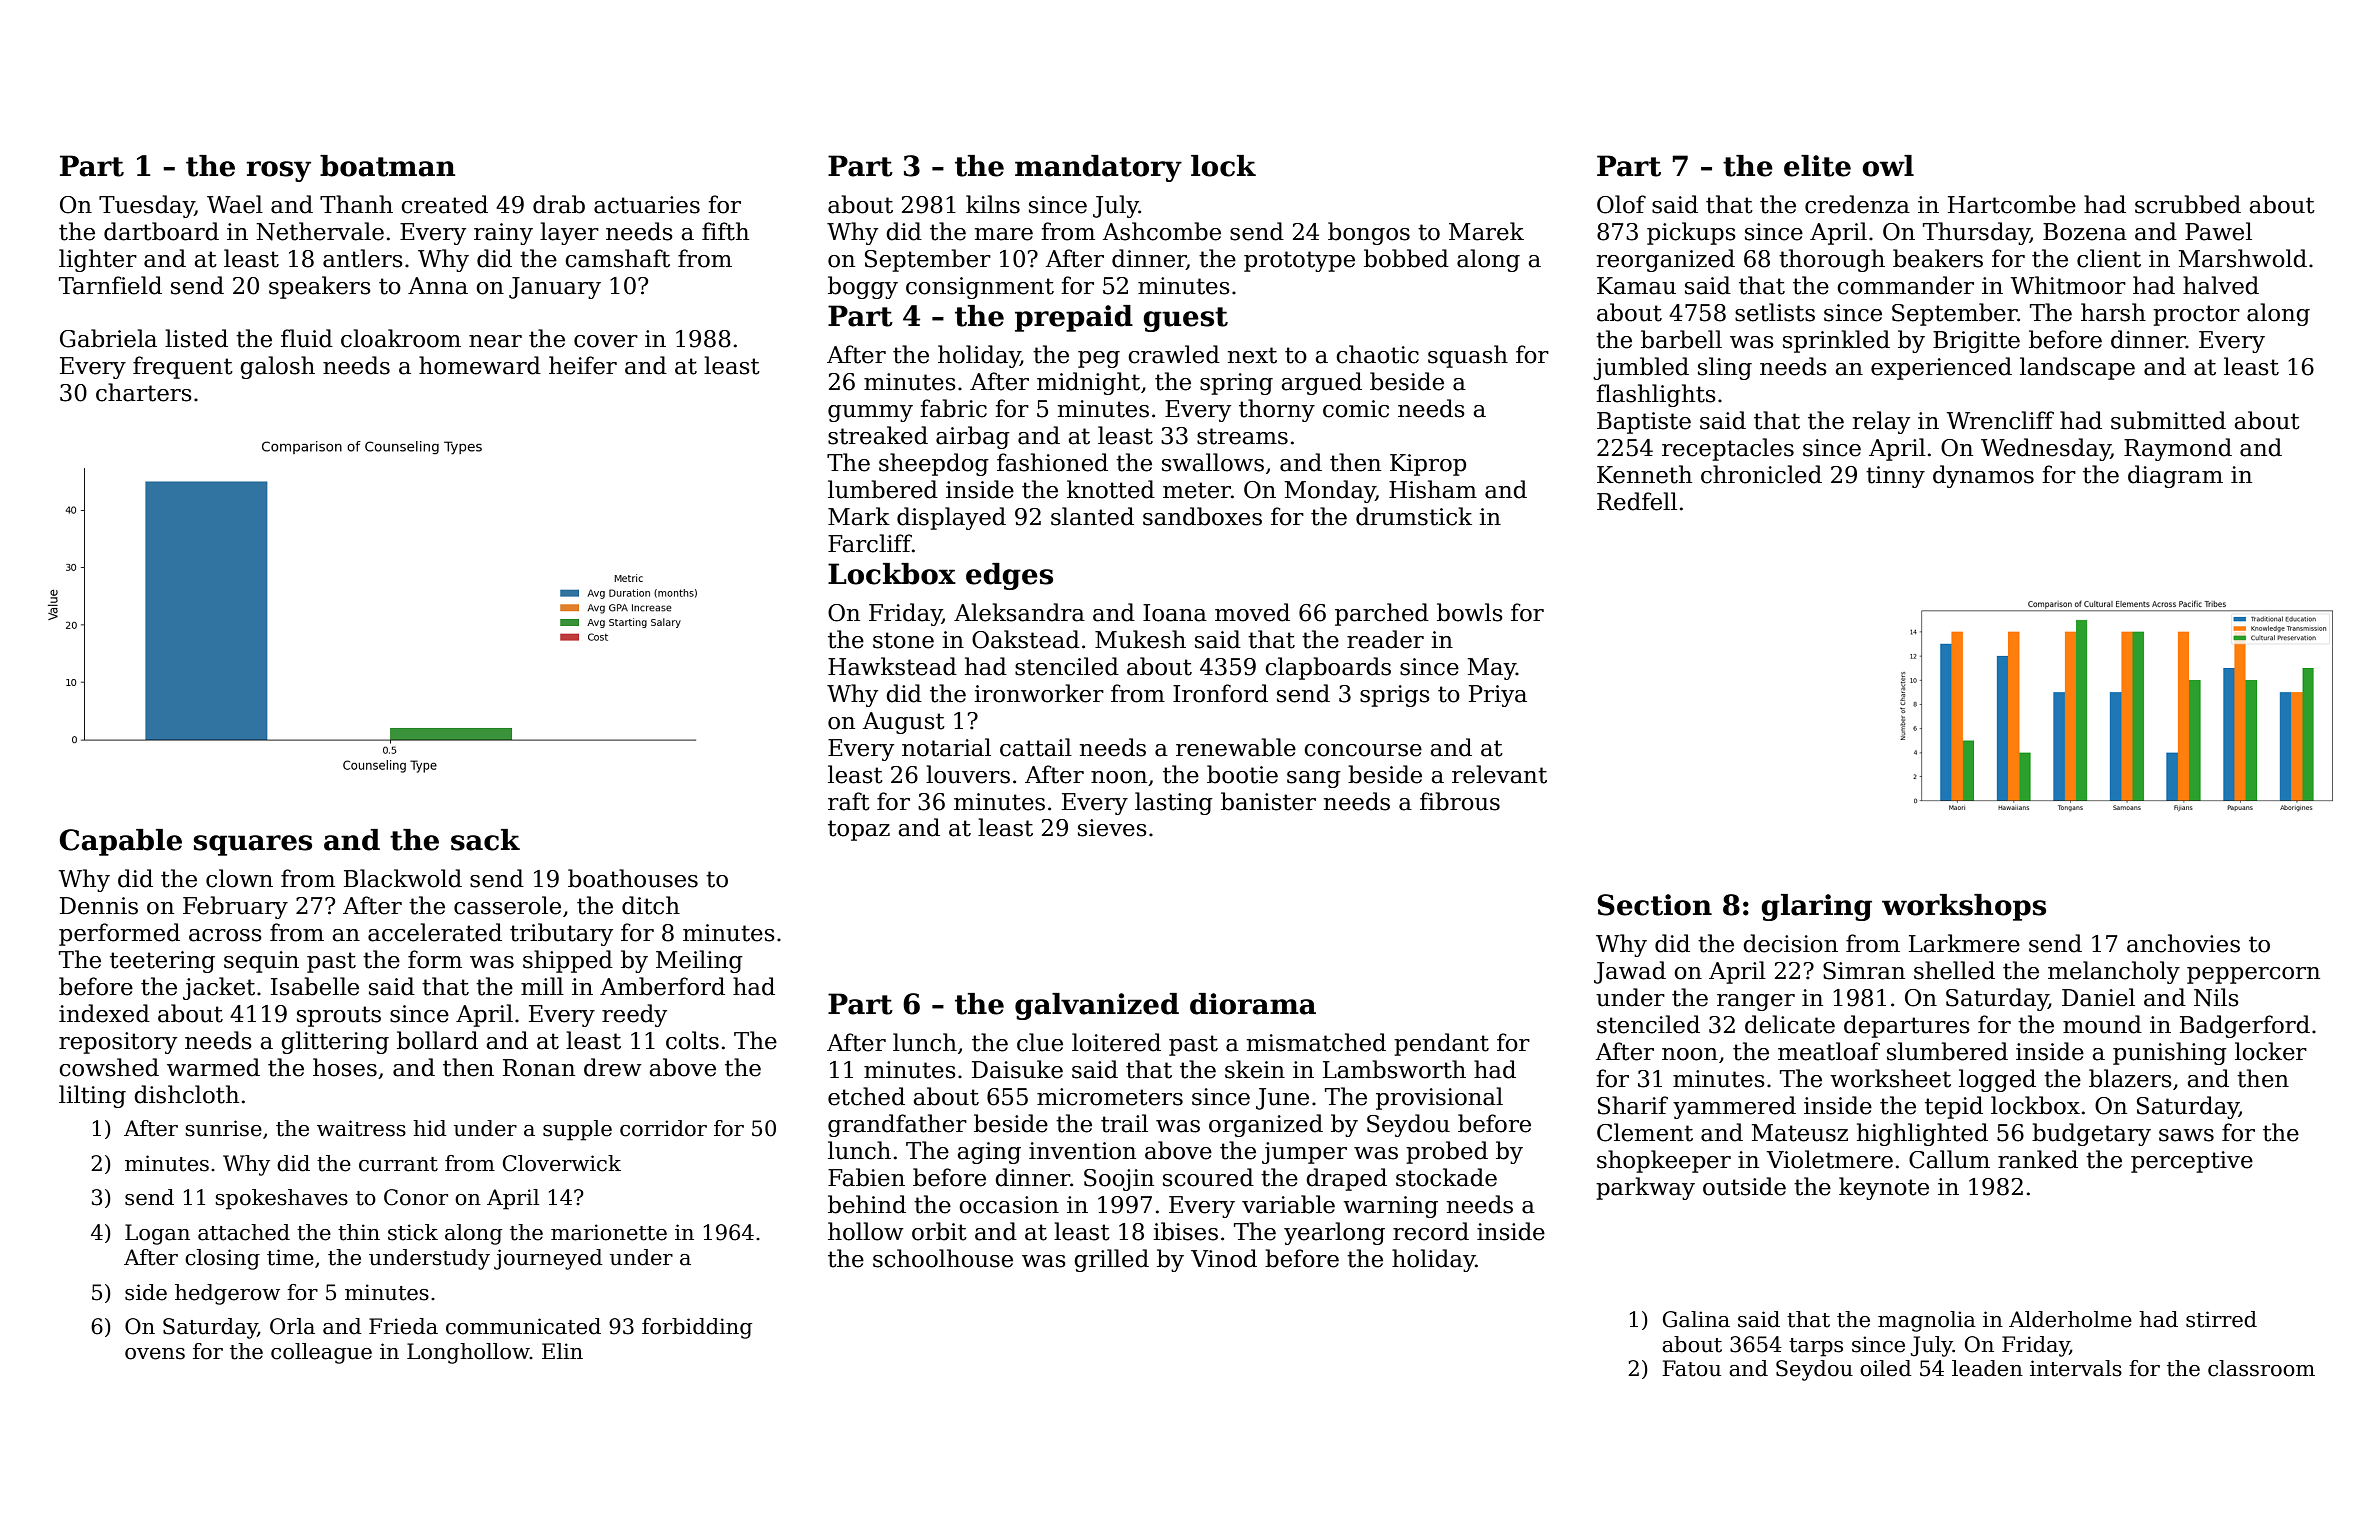 This screenshot has height=1540, width=2380. Describe the element at coordinates (903, 640) in the screenshot. I see `stone` at that location.
